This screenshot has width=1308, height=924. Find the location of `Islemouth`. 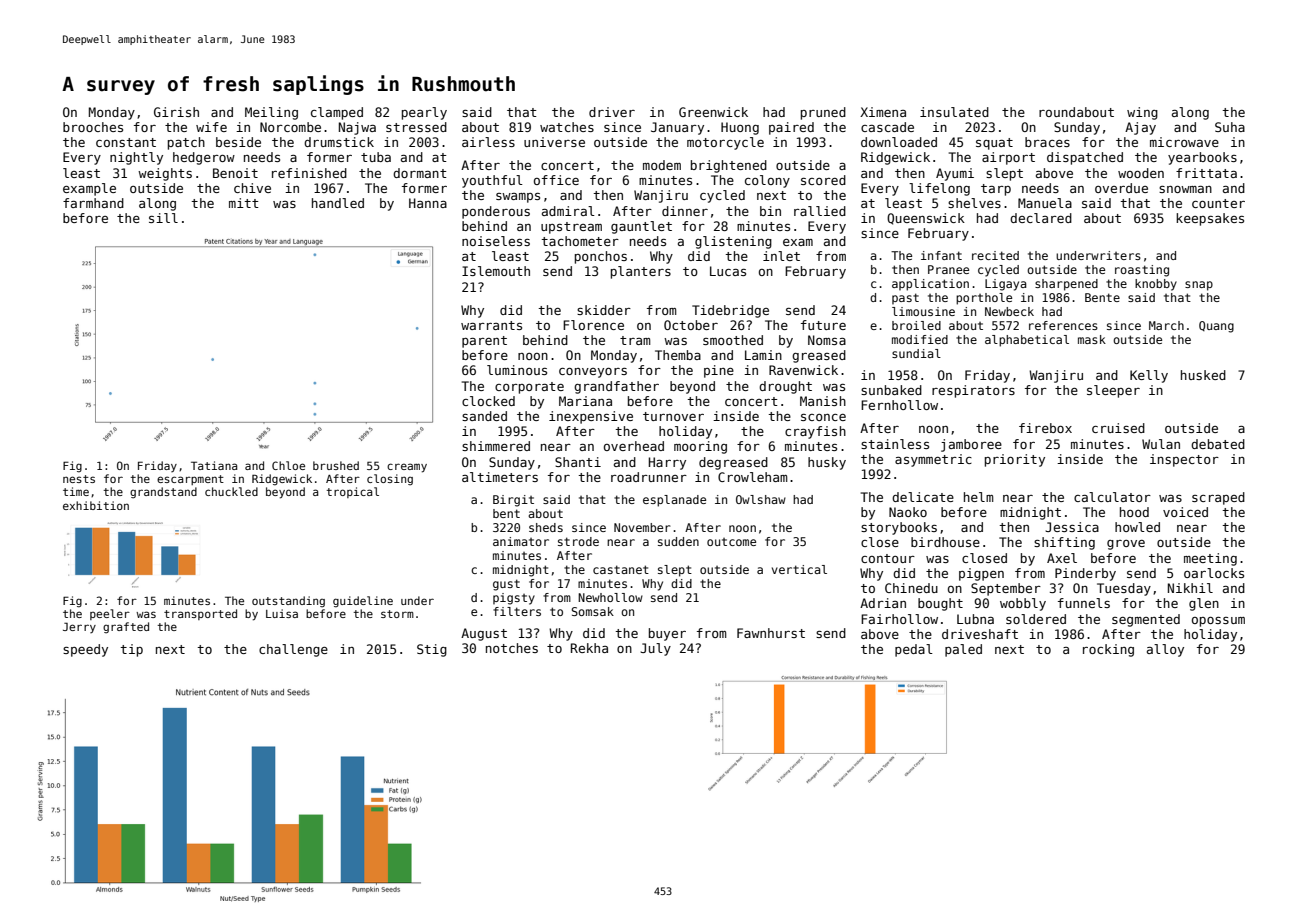

Islemouth is located at coordinates (496, 271).
